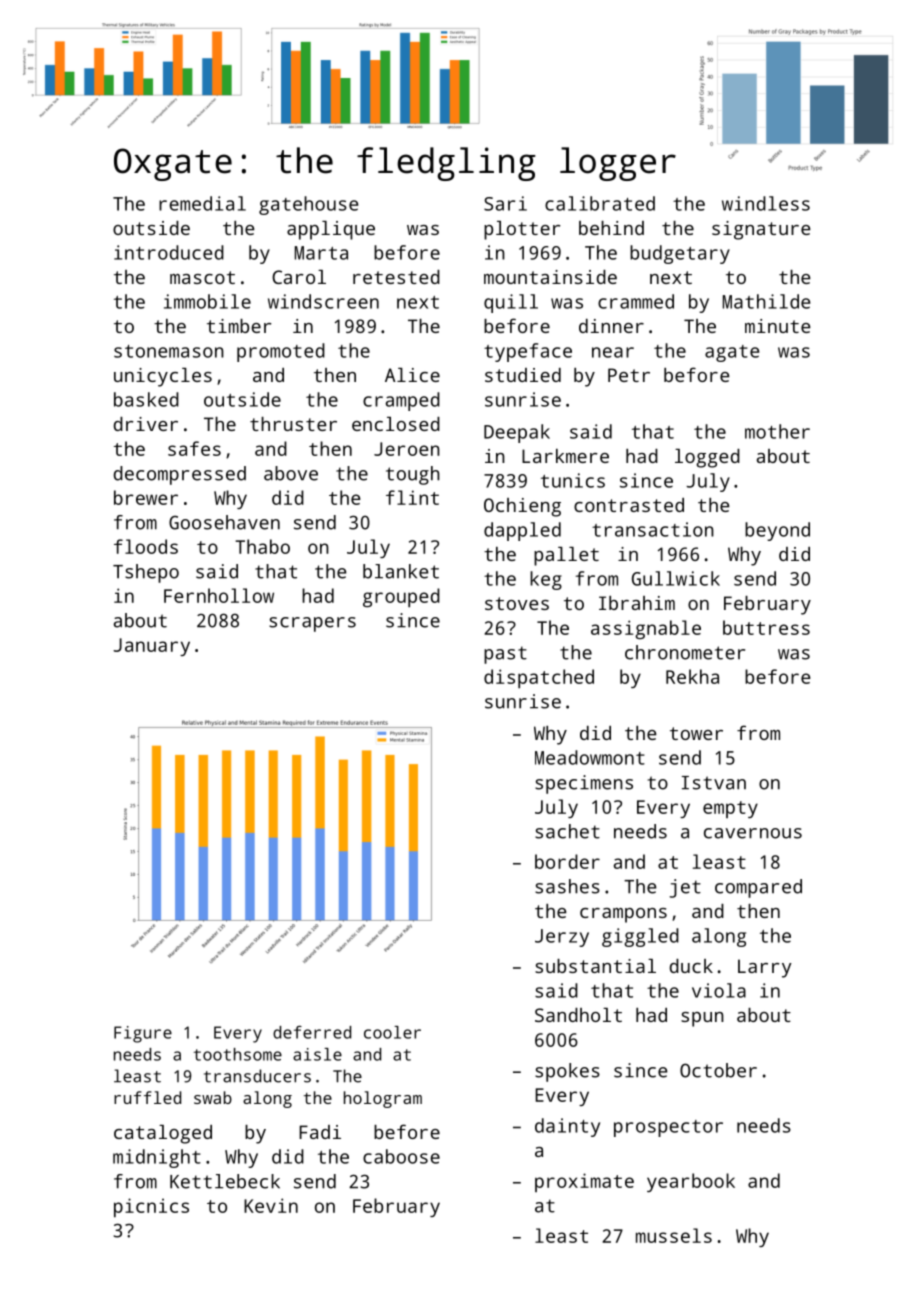 This screenshot has width=924, height=1311. What do you see at coordinates (146, 424) in the screenshot?
I see `driver` at bounding box center [146, 424].
